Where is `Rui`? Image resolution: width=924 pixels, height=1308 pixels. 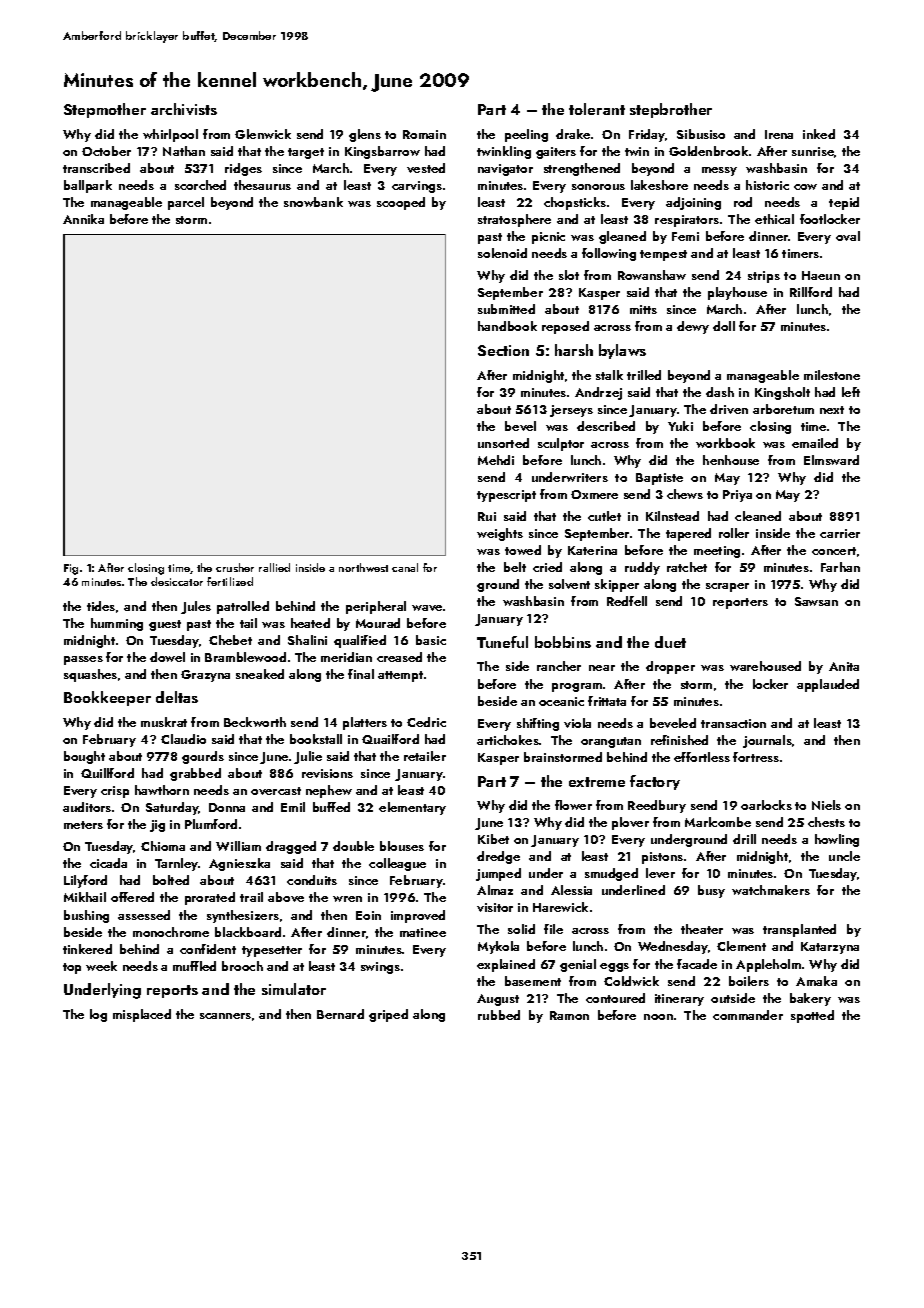 Rui is located at coordinates (487, 516).
